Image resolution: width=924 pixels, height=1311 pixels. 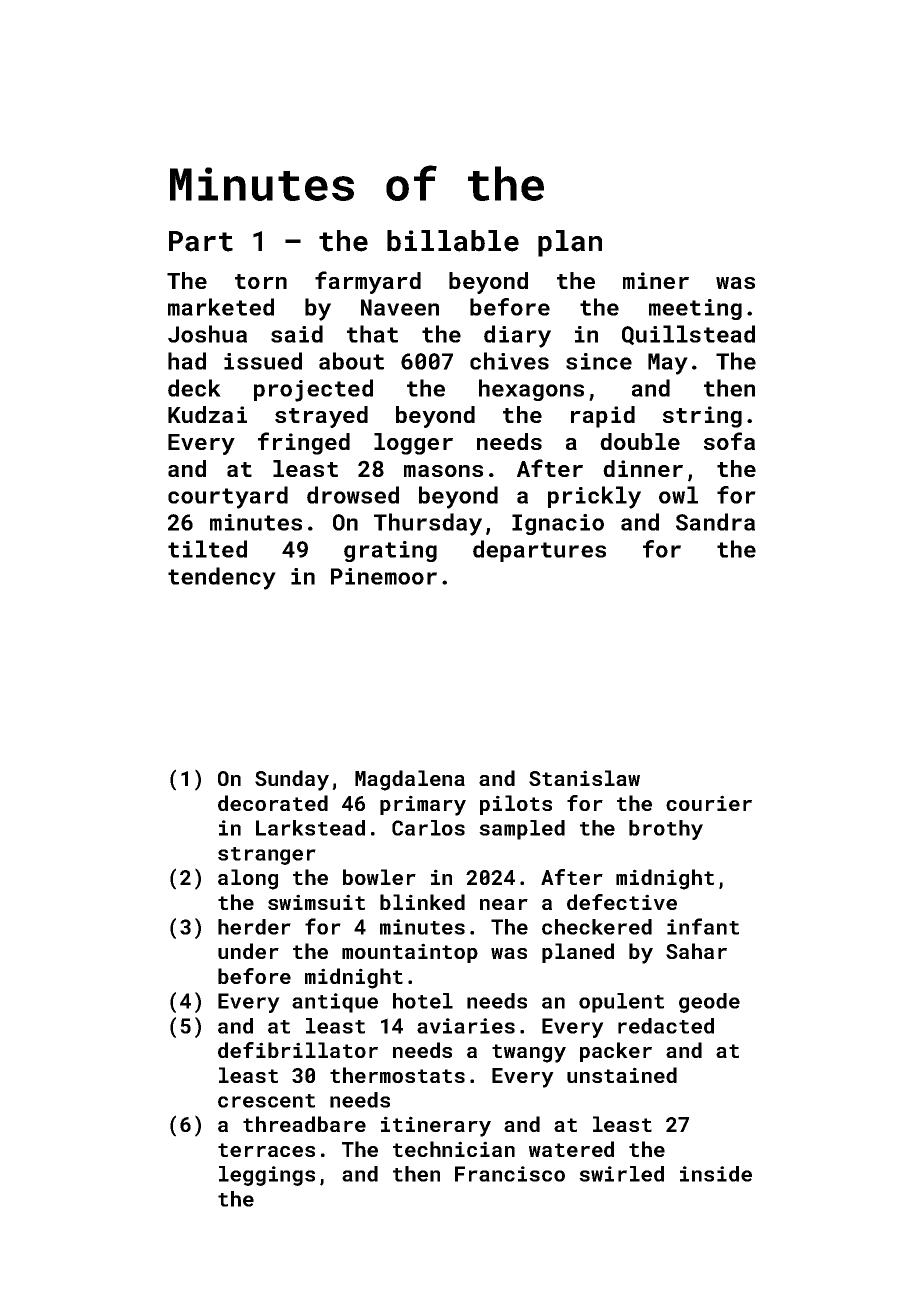 What do you see at coordinates (261, 281) in the document?
I see `torn` at bounding box center [261, 281].
